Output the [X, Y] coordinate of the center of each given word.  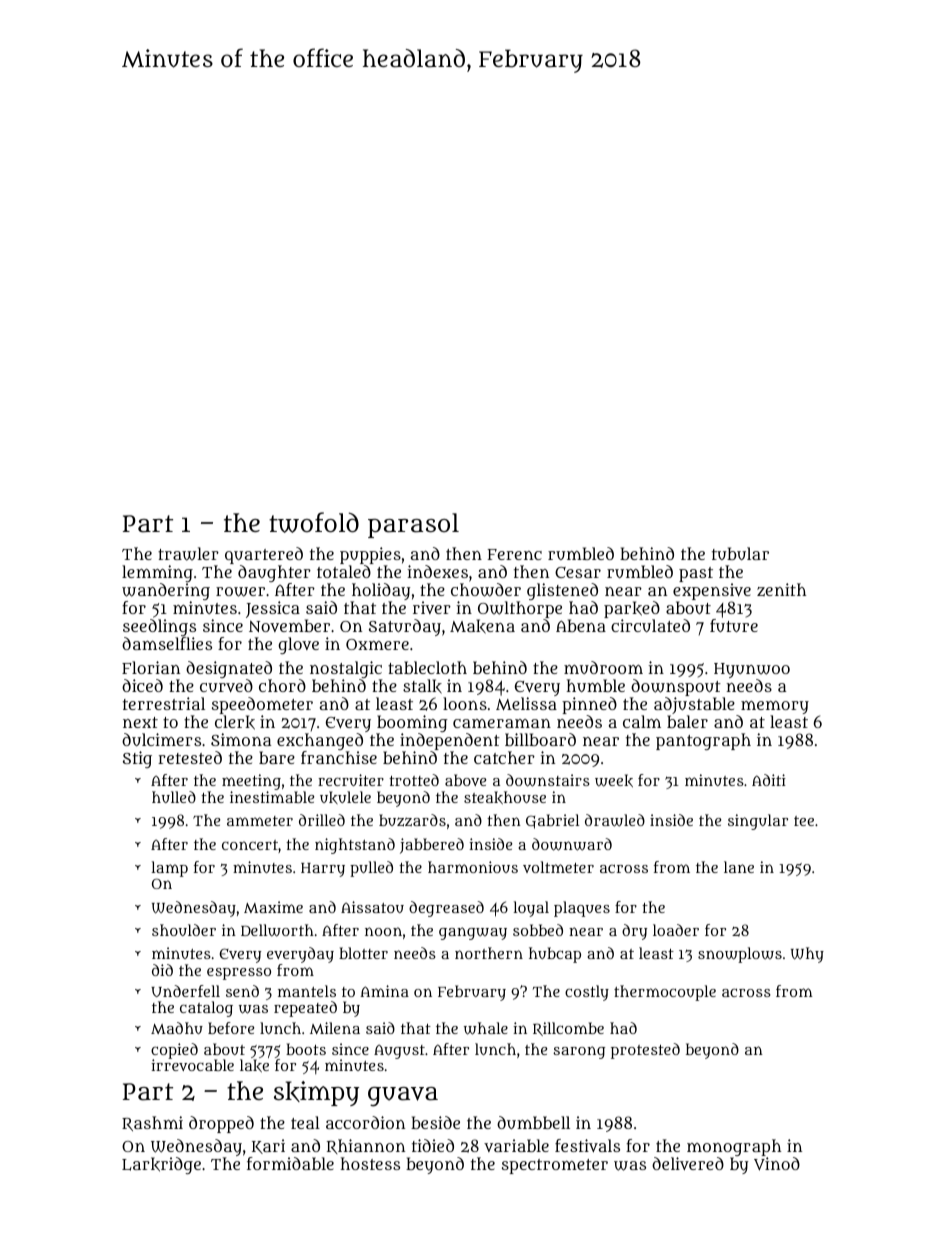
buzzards [412, 820]
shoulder [184, 930]
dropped [221, 1124]
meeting [251, 782]
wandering [166, 591]
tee [804, 821]
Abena [581, 626]
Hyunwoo [752, 670]
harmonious [473, 867]
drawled [615, 820]
